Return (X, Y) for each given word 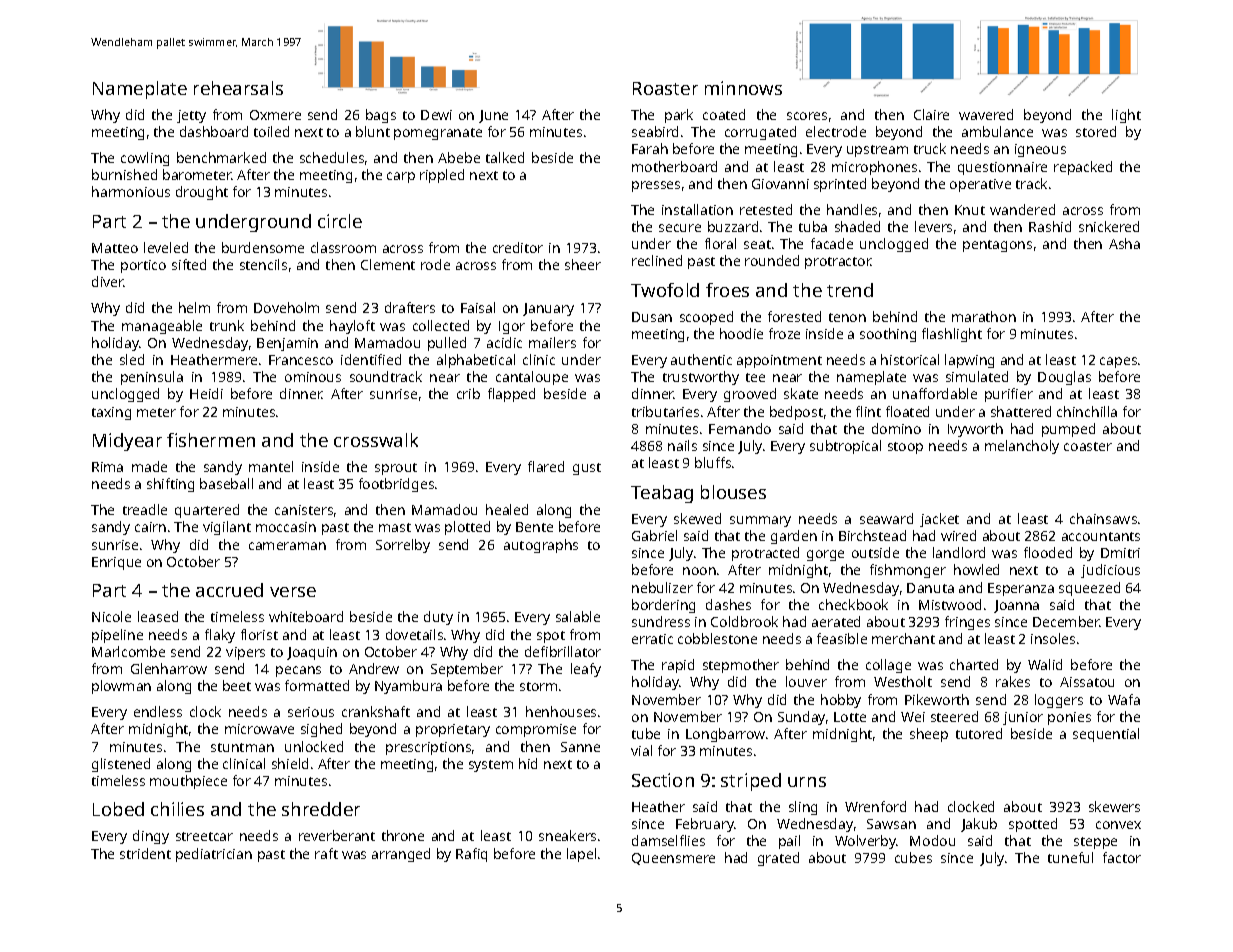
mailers (552, 342)
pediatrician (214, 855)
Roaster (665, 88)
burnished (124, 174)
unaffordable (935, 393)
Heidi (206, 393)
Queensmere (673, 859)
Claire (931, 114)
